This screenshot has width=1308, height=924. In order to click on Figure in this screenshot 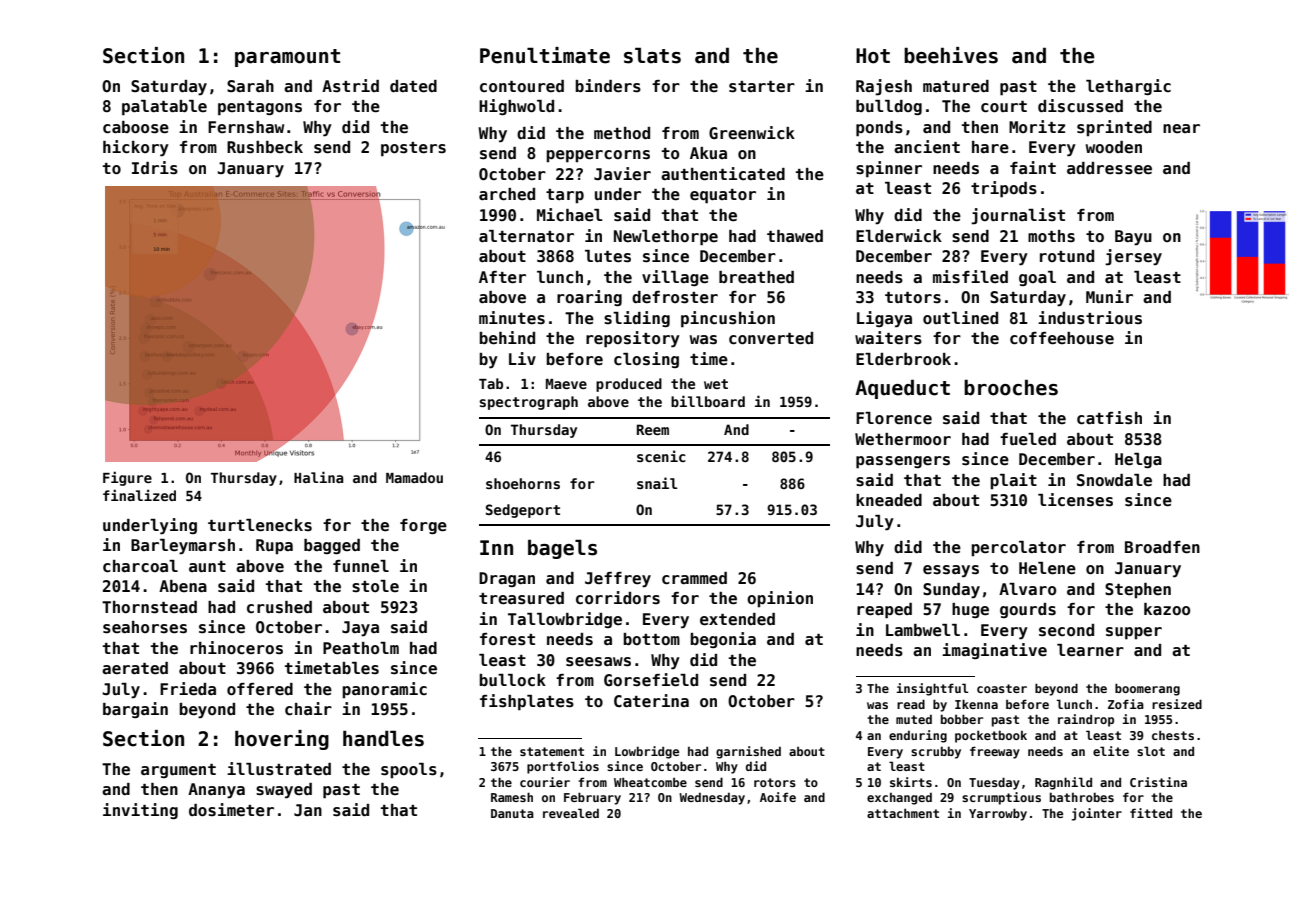, I will do `click(127, 478)`.
